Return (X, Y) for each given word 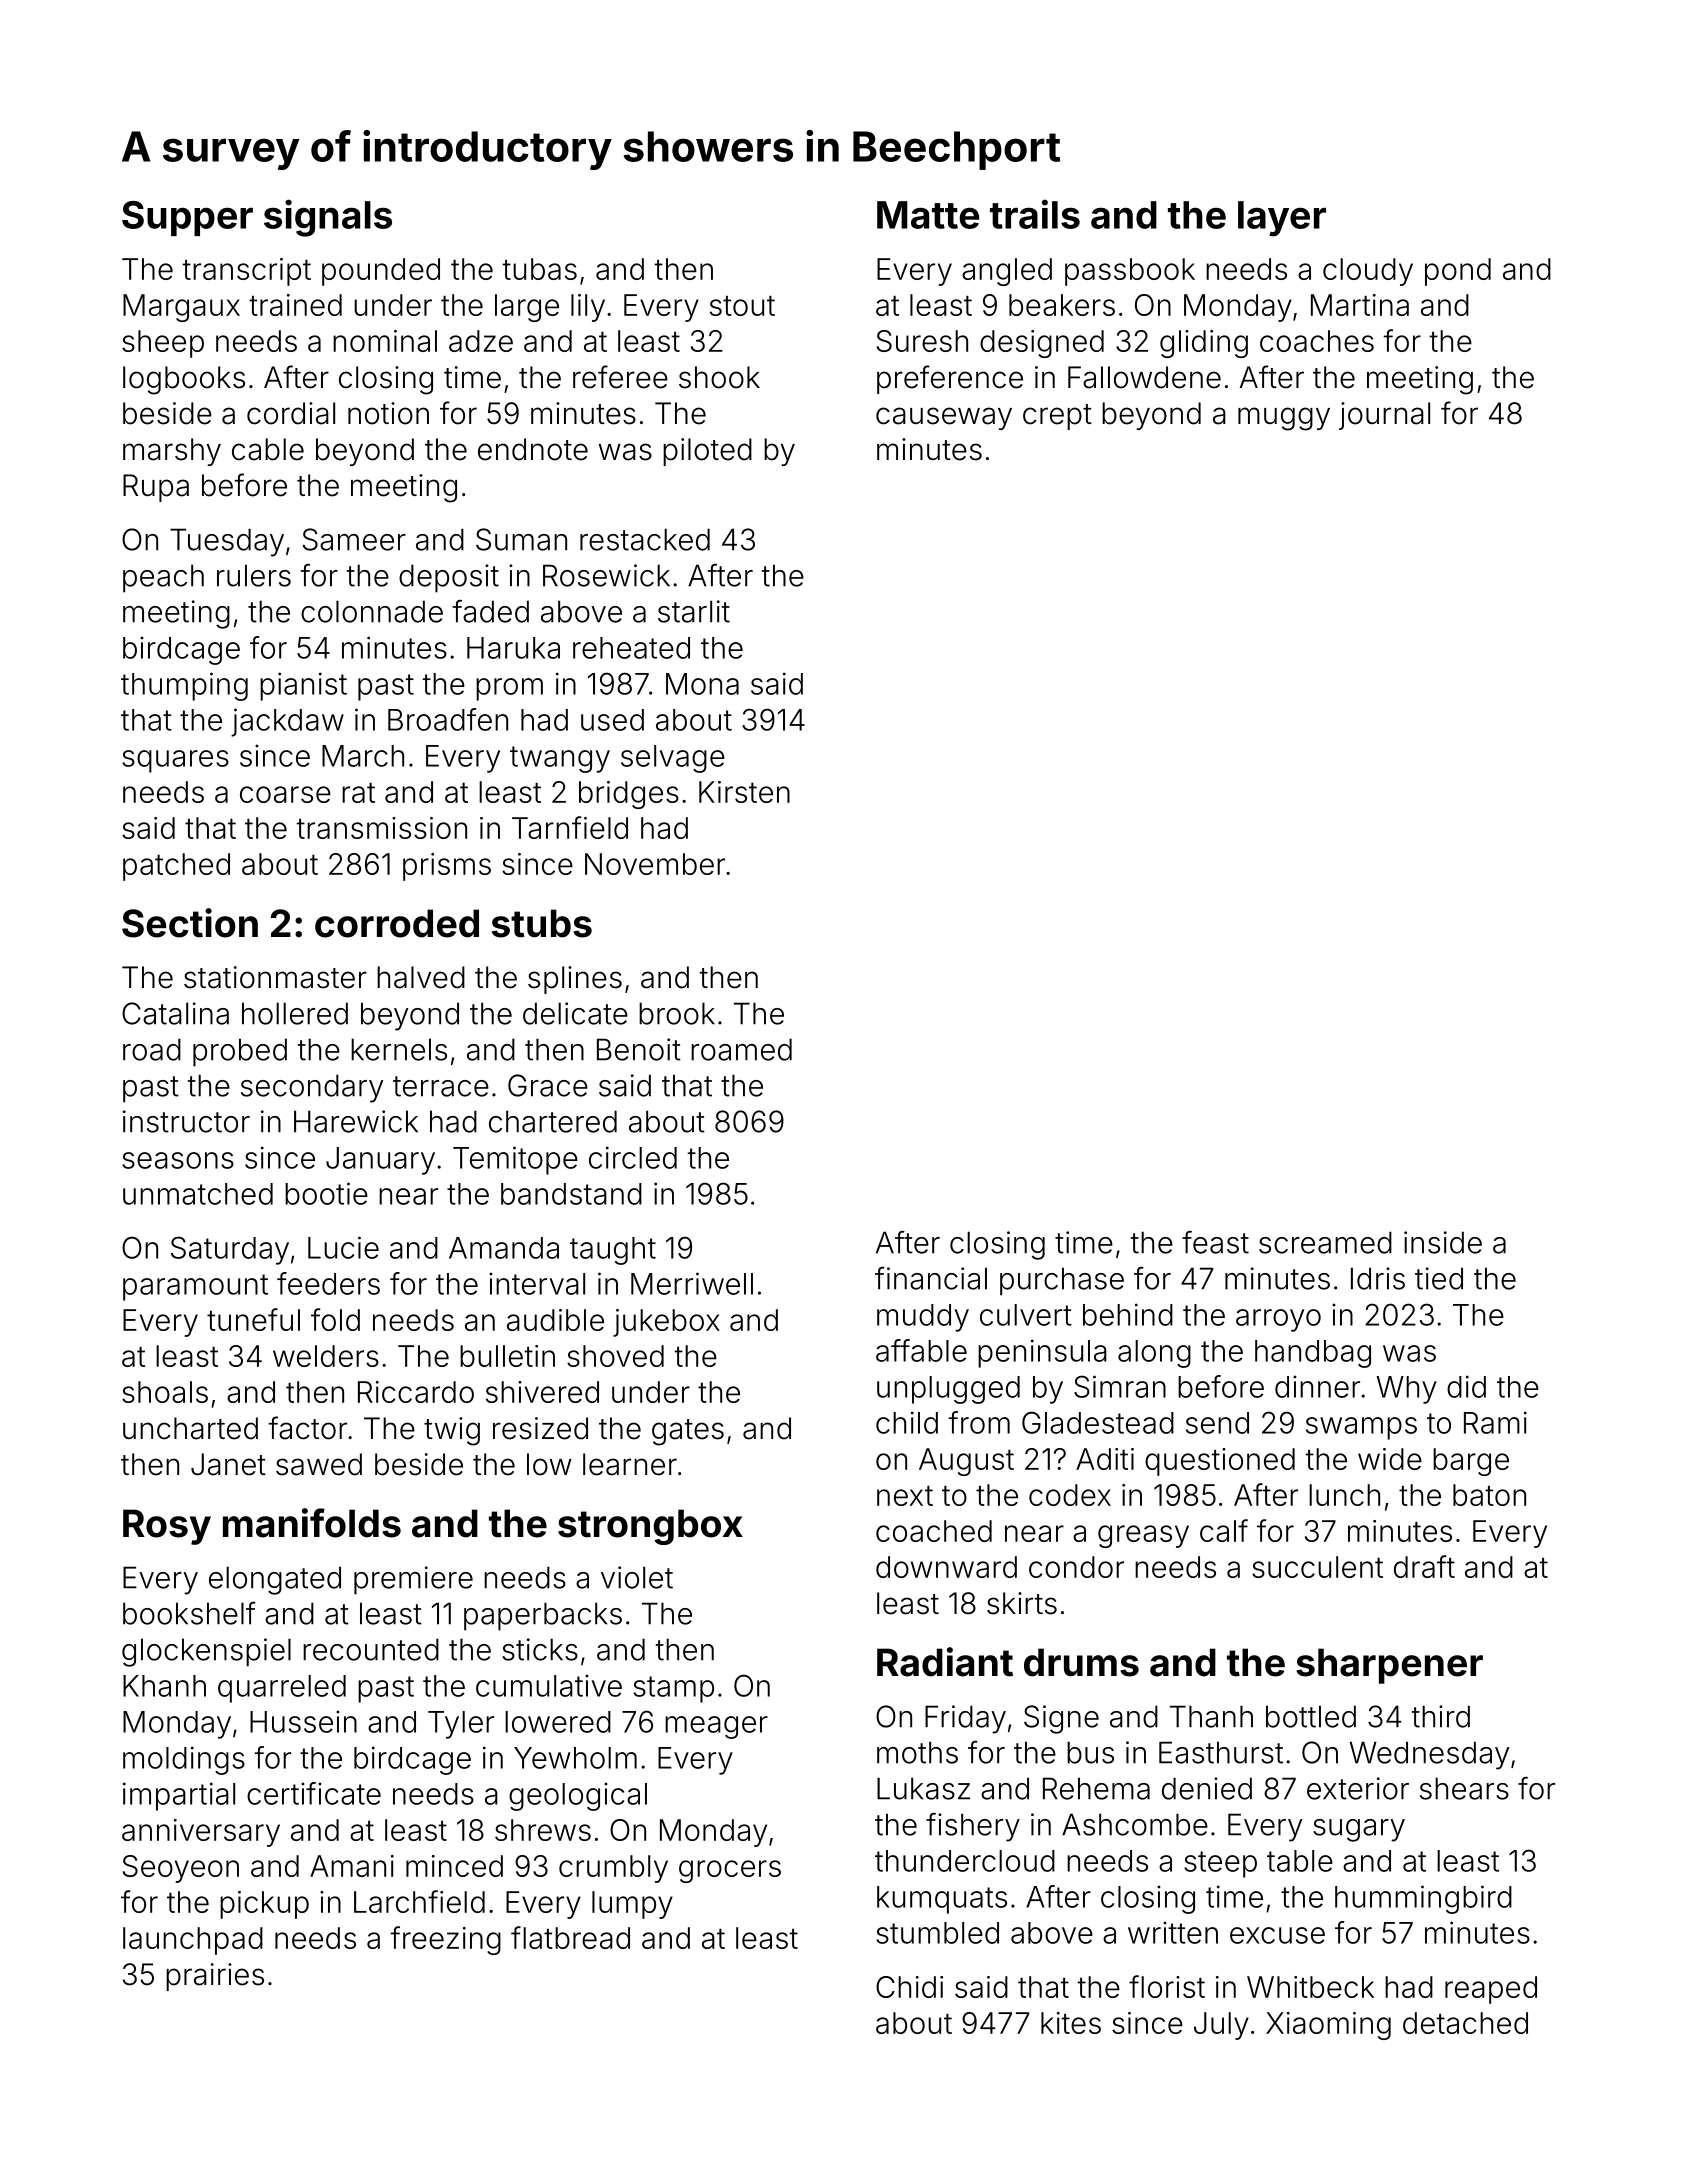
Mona (702, 684)
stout (742, 306)
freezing (445, 1940)
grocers (730, 1871)
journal (1384, 416)
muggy (1284, 419)
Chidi (909, 1987)
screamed (1325, 1242)
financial (931, 1278)
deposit (449, 578)
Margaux (181, 308)
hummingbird (1423, 1899)
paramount (195, 1287)
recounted (371, 1649)
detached (1465, 2023)
